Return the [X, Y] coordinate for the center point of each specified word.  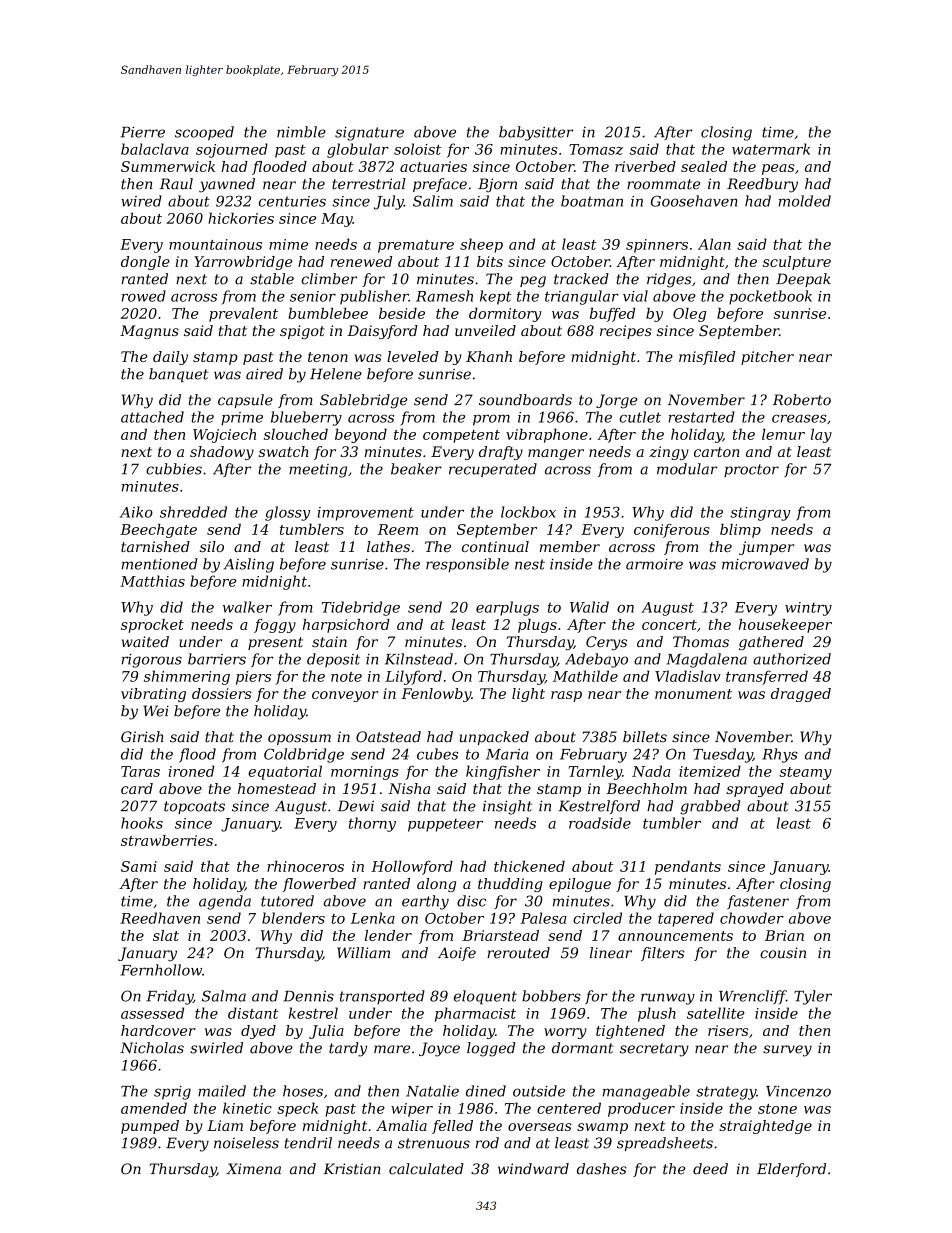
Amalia [401, 1125]
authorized [792, 659]
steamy [805, 773]
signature [369, 134]
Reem [398, 529]
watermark [771, 149]
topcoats [194, 807]
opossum [299, 739]
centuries [292, 201]
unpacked [494, 738]
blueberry [306, 418]
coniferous [672, 531]
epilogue [580, 885]
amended [154, 1108]
